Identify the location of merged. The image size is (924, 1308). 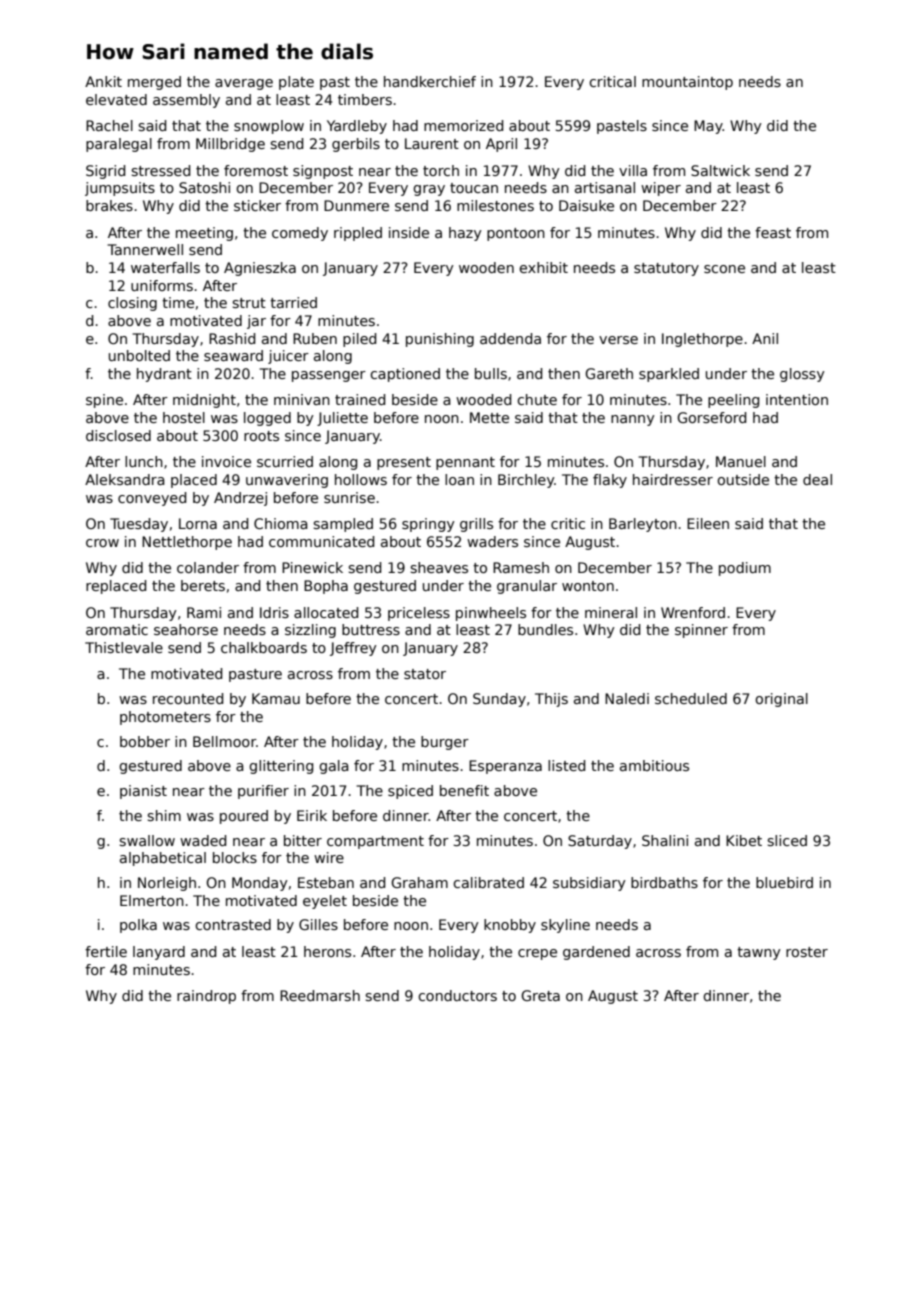
(154, 83).
